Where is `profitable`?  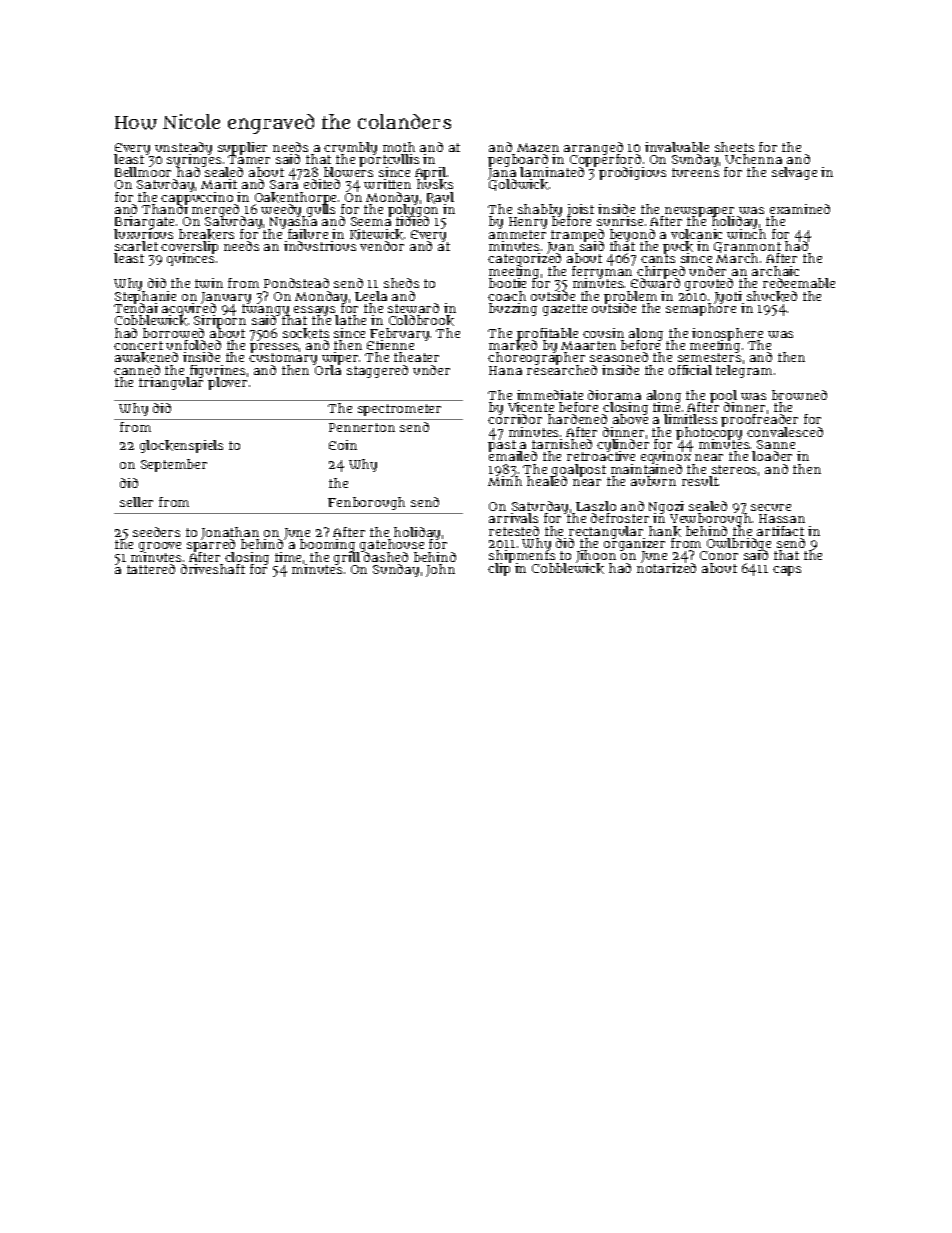 profitable is located at coordinates (547, 334).
